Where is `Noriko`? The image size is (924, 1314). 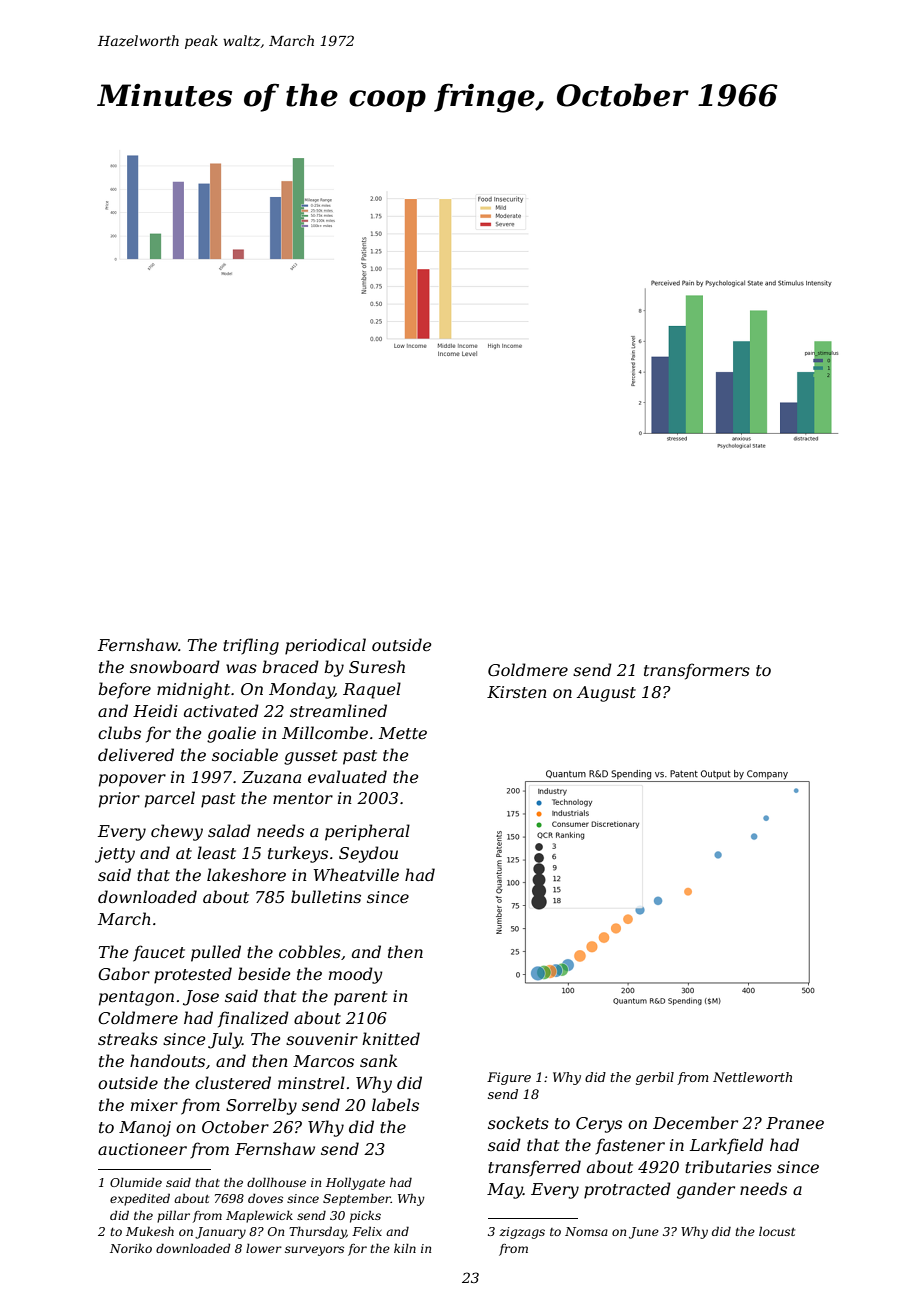 Noriko is located at coordinates (131, 1248).
